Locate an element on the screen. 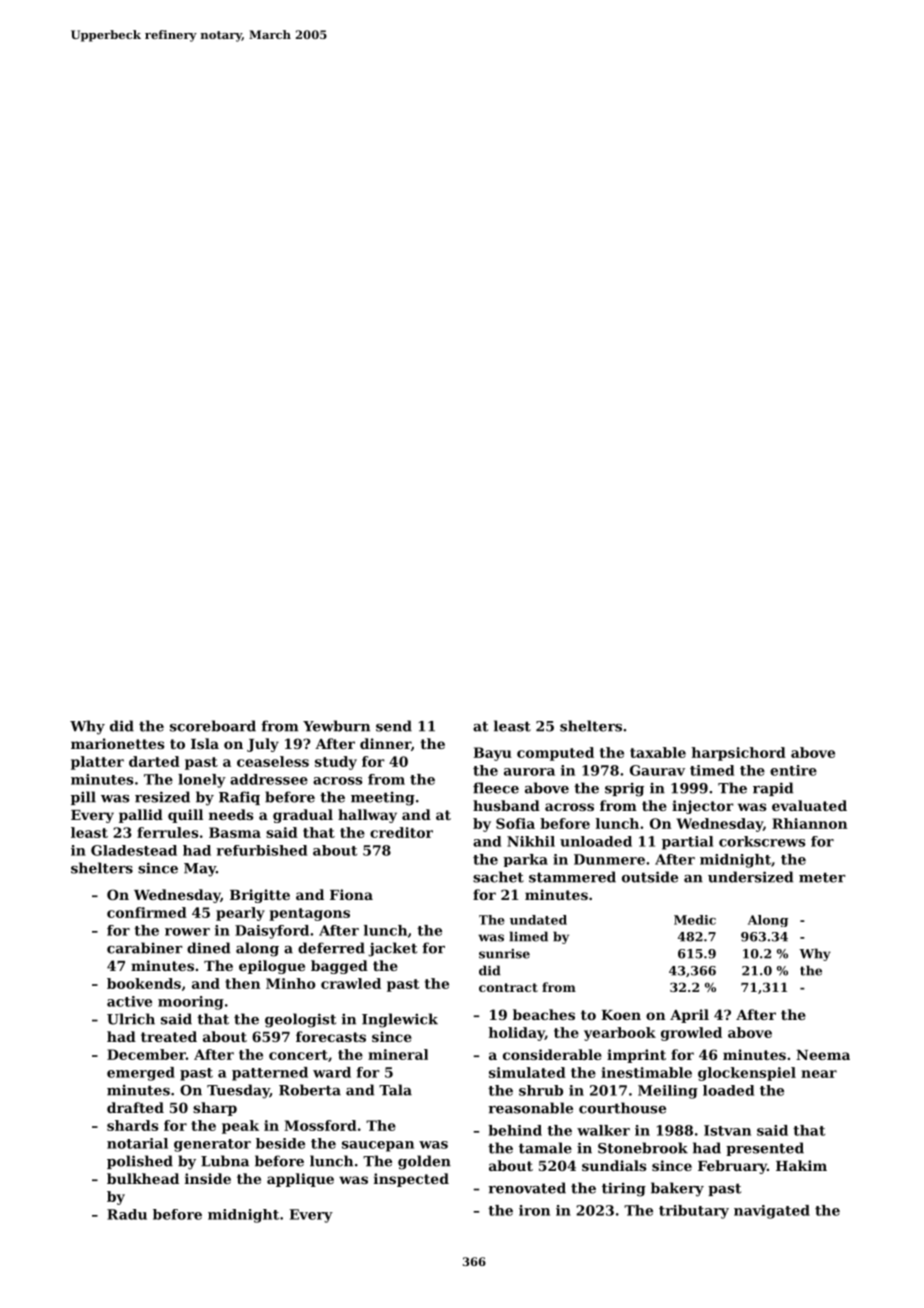 The width and height of the screenshot is (924, 1308). renovated is located at coordinates (527, 1188).
